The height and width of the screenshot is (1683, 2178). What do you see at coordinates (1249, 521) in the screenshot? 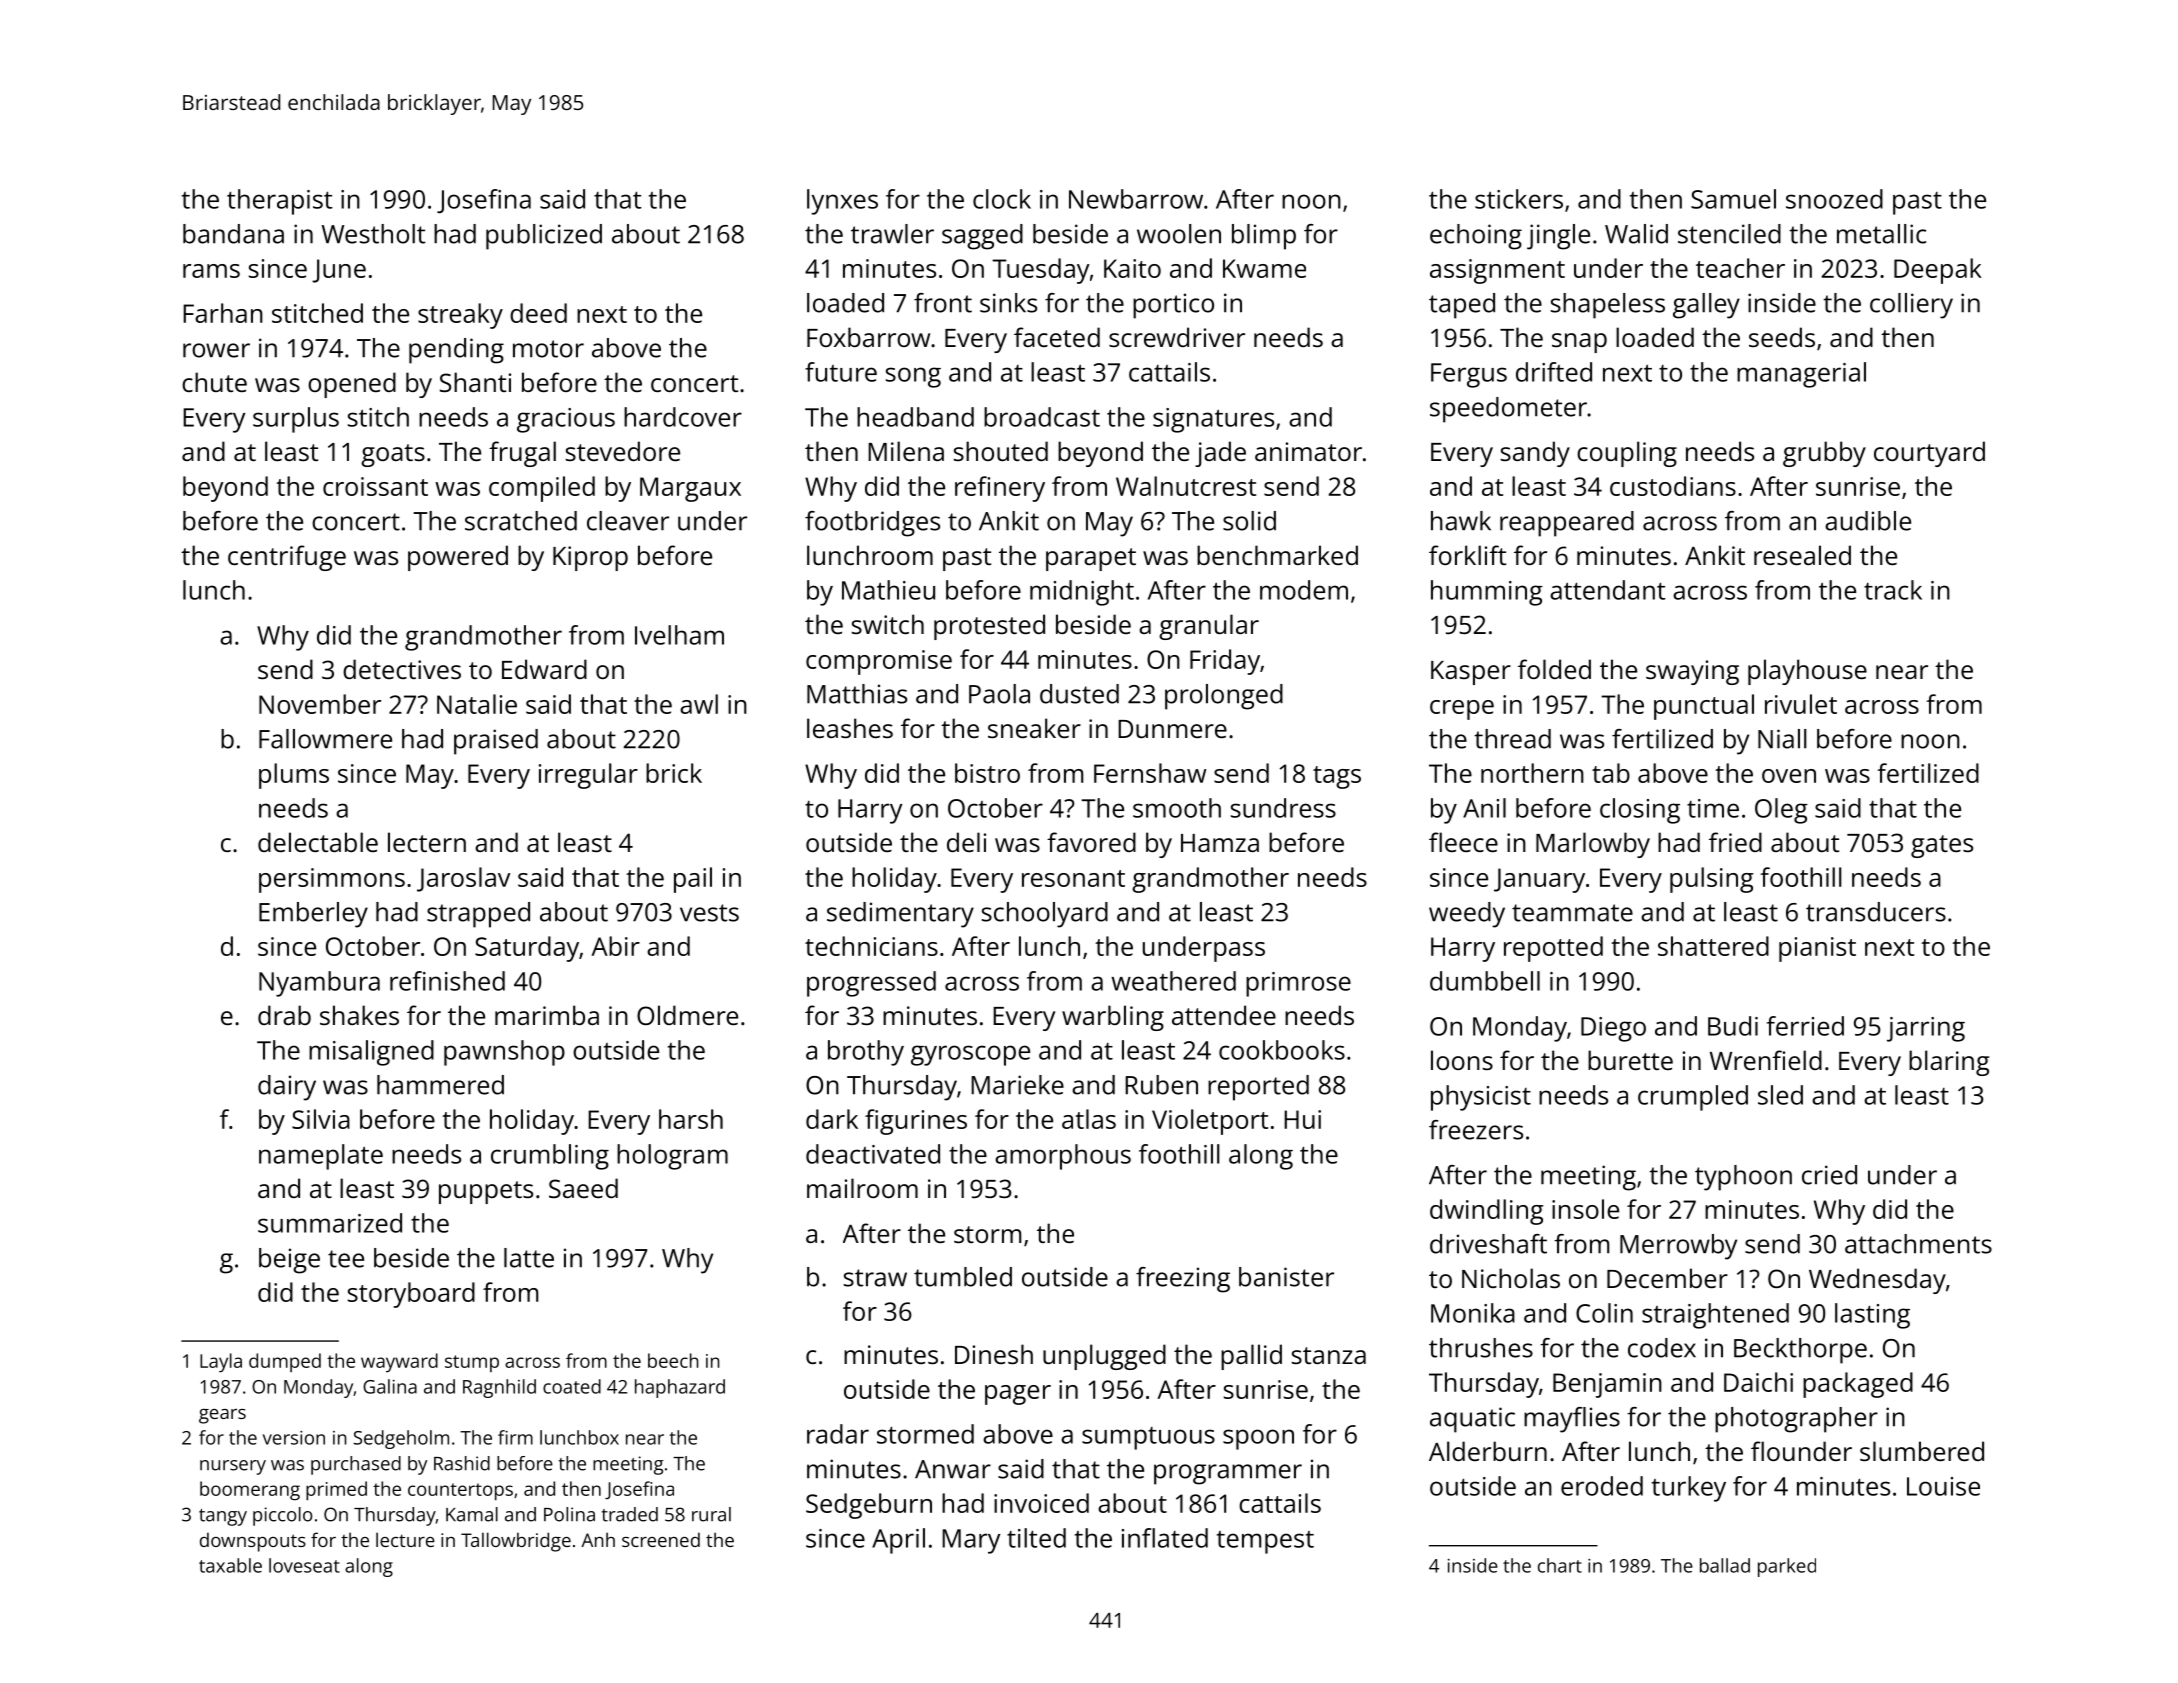
I see `solid` at bounding box center [1249, 521].
